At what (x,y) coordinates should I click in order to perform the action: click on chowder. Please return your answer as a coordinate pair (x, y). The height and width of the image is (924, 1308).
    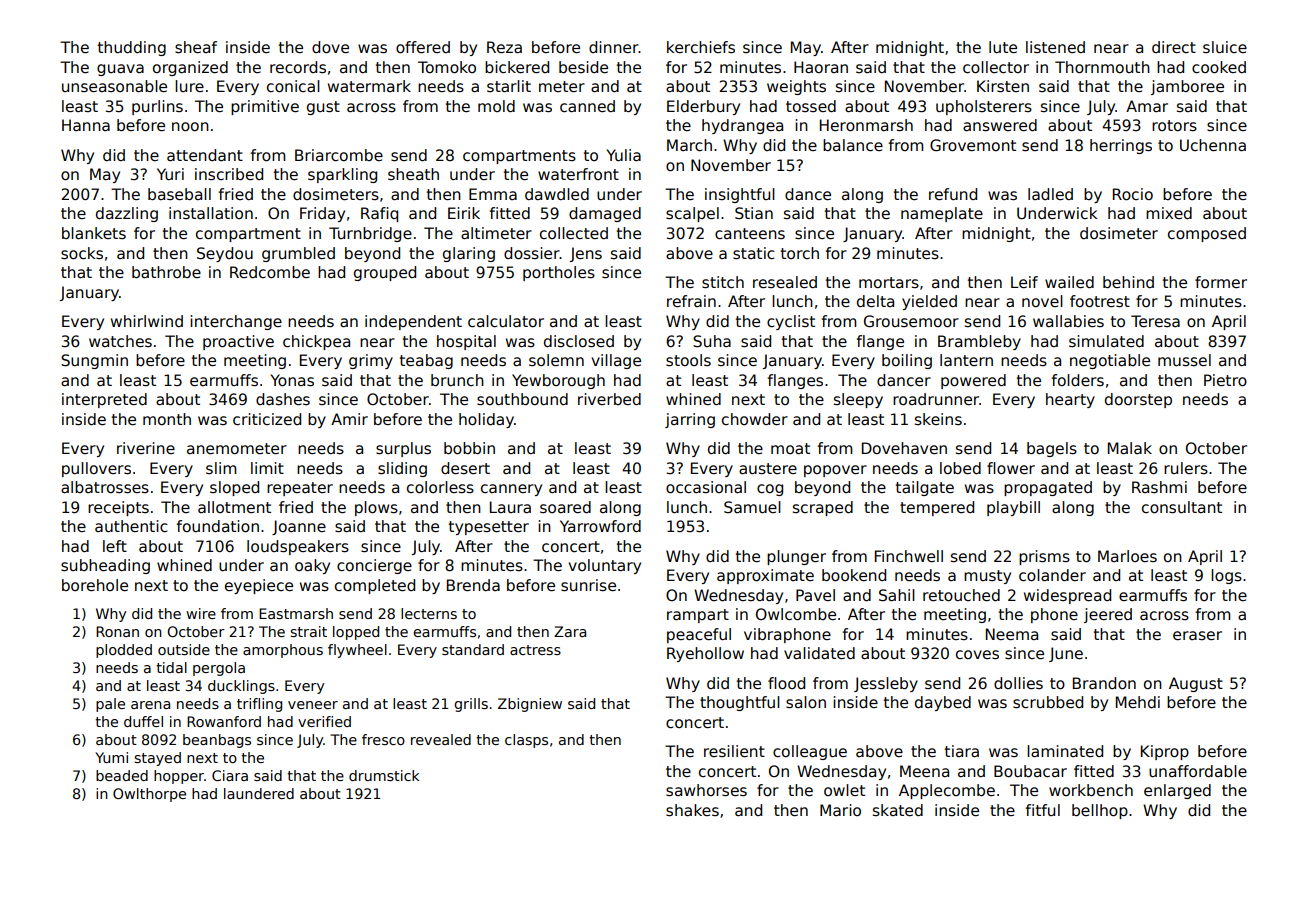
    Looking at the image, I should click on (755, 419).
